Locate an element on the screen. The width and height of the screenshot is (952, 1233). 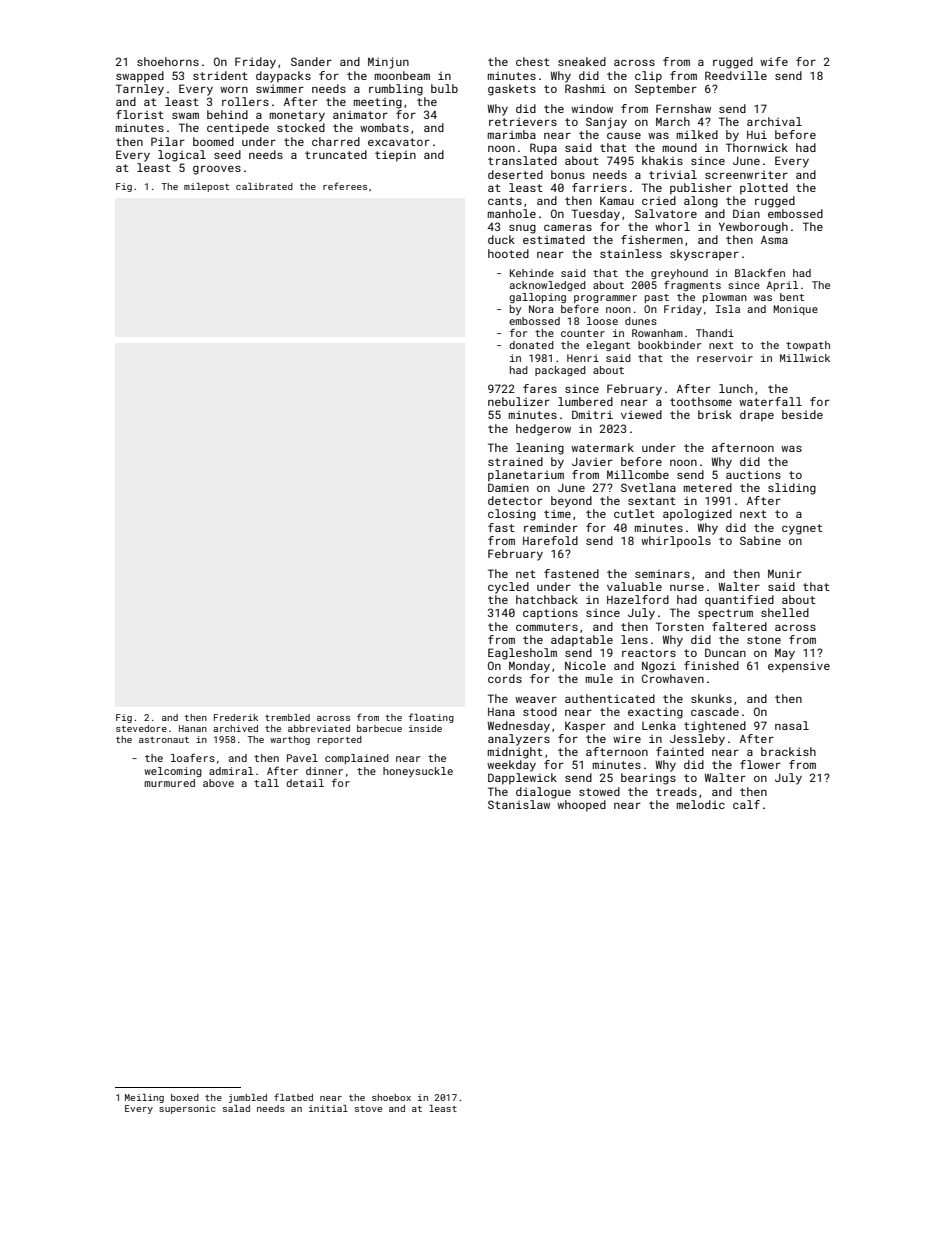
nebulizer is located at coordinates (519, 401).
